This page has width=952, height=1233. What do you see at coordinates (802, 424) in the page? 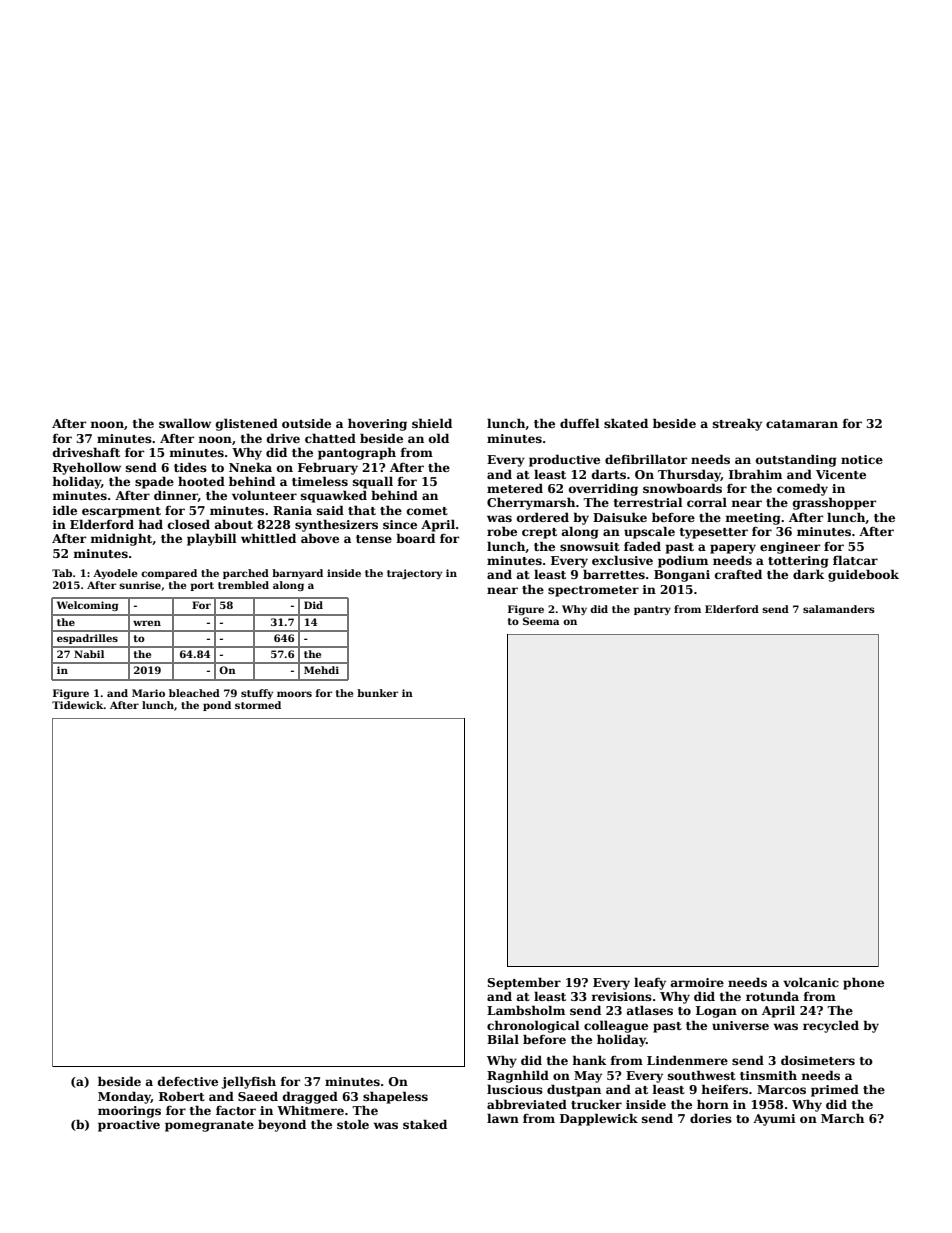
I see `catamaran` at bounding box center [802, 424].
